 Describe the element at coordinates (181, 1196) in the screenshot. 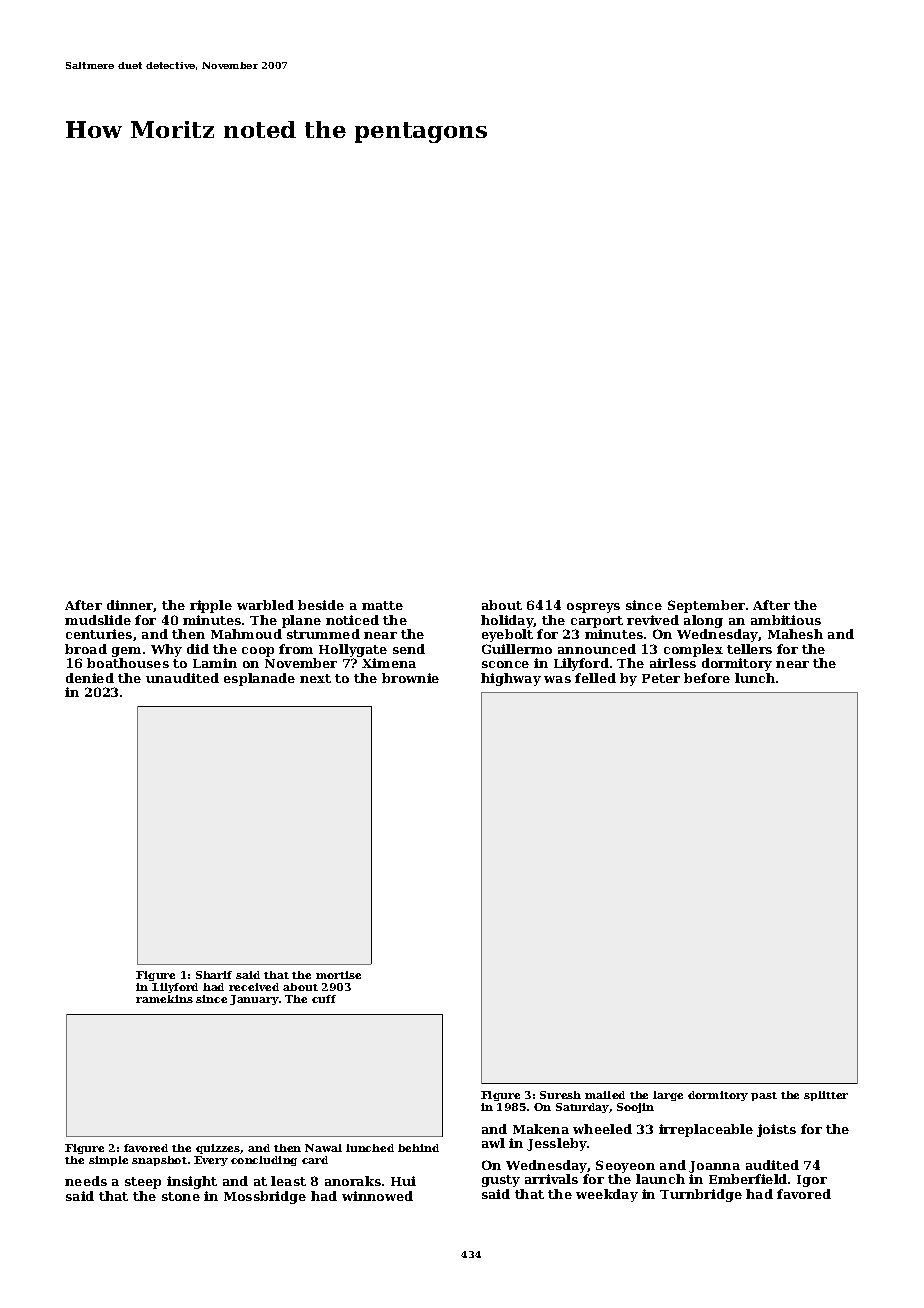

I see `stone` at that location.
